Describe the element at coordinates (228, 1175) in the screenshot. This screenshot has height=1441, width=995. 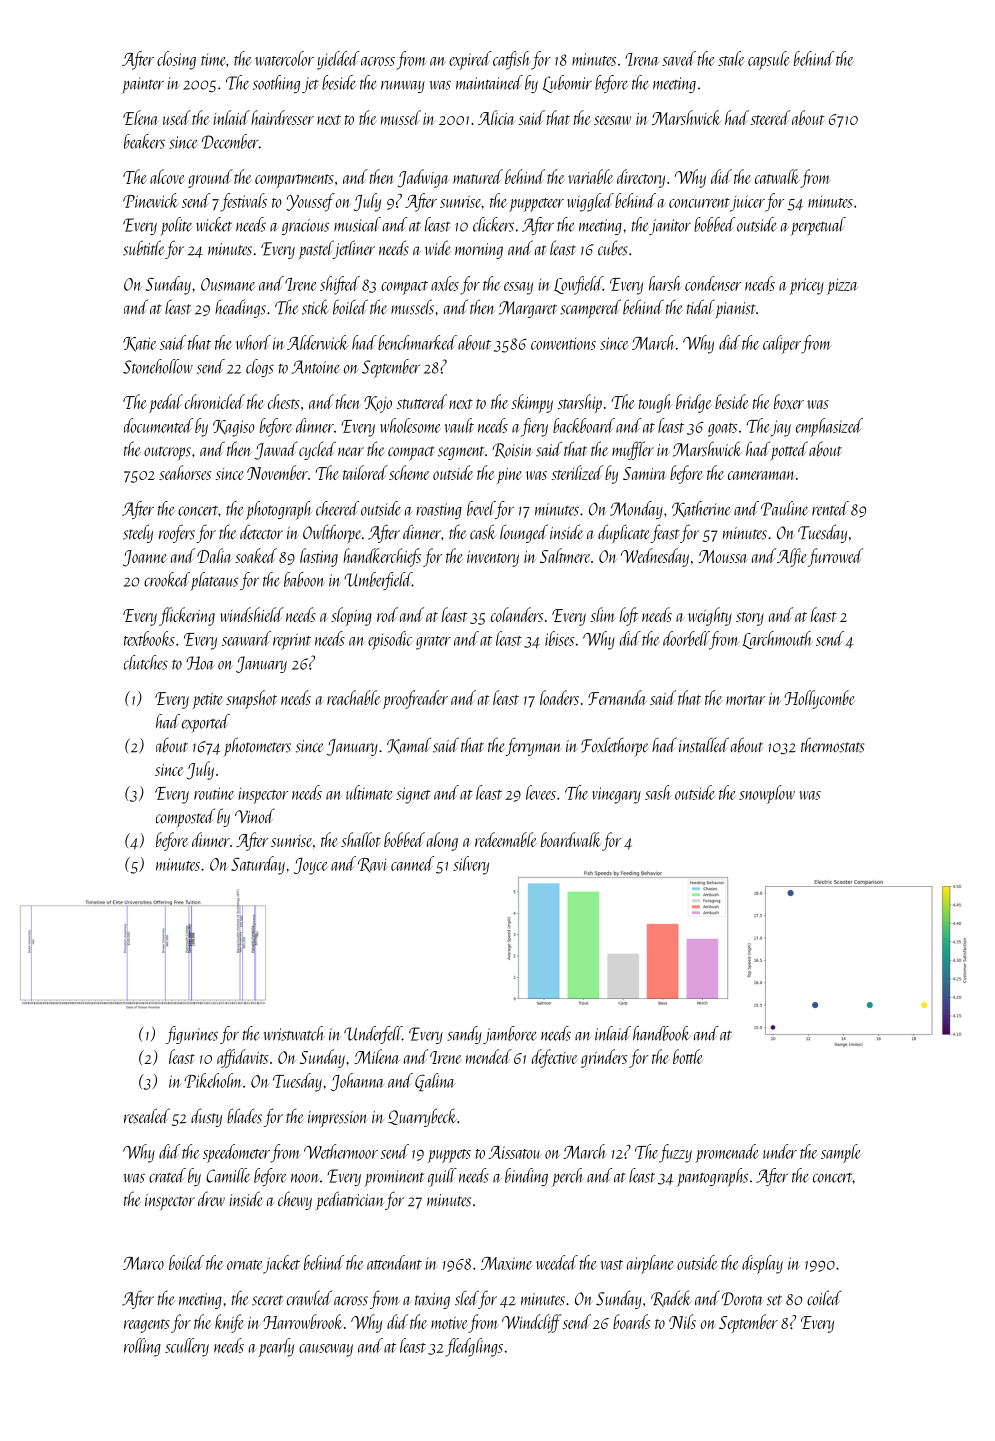
I see `Camille` at that location.
